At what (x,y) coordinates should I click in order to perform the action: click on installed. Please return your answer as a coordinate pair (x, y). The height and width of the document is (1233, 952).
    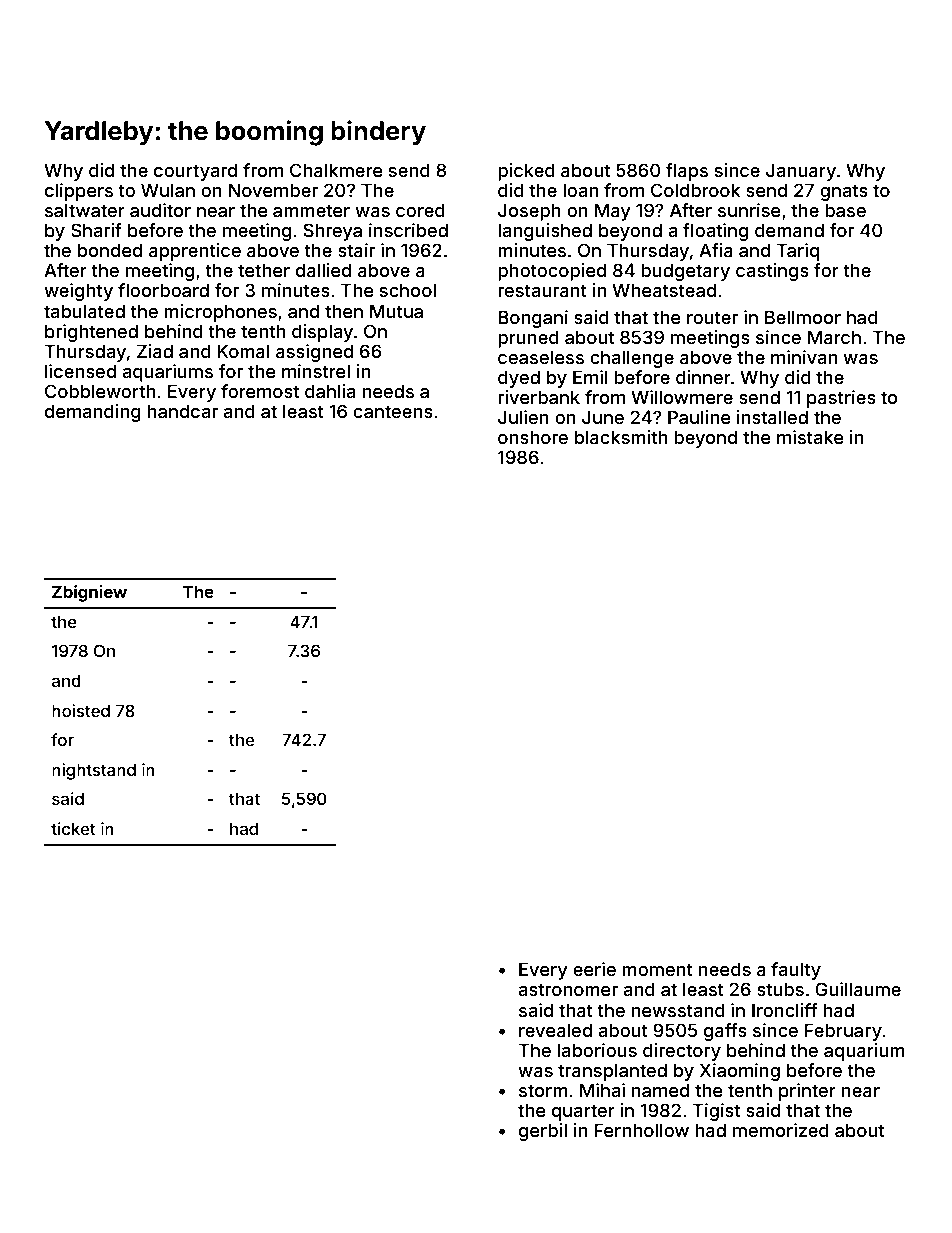
    Looking at the image, I should click on (772, 417).
